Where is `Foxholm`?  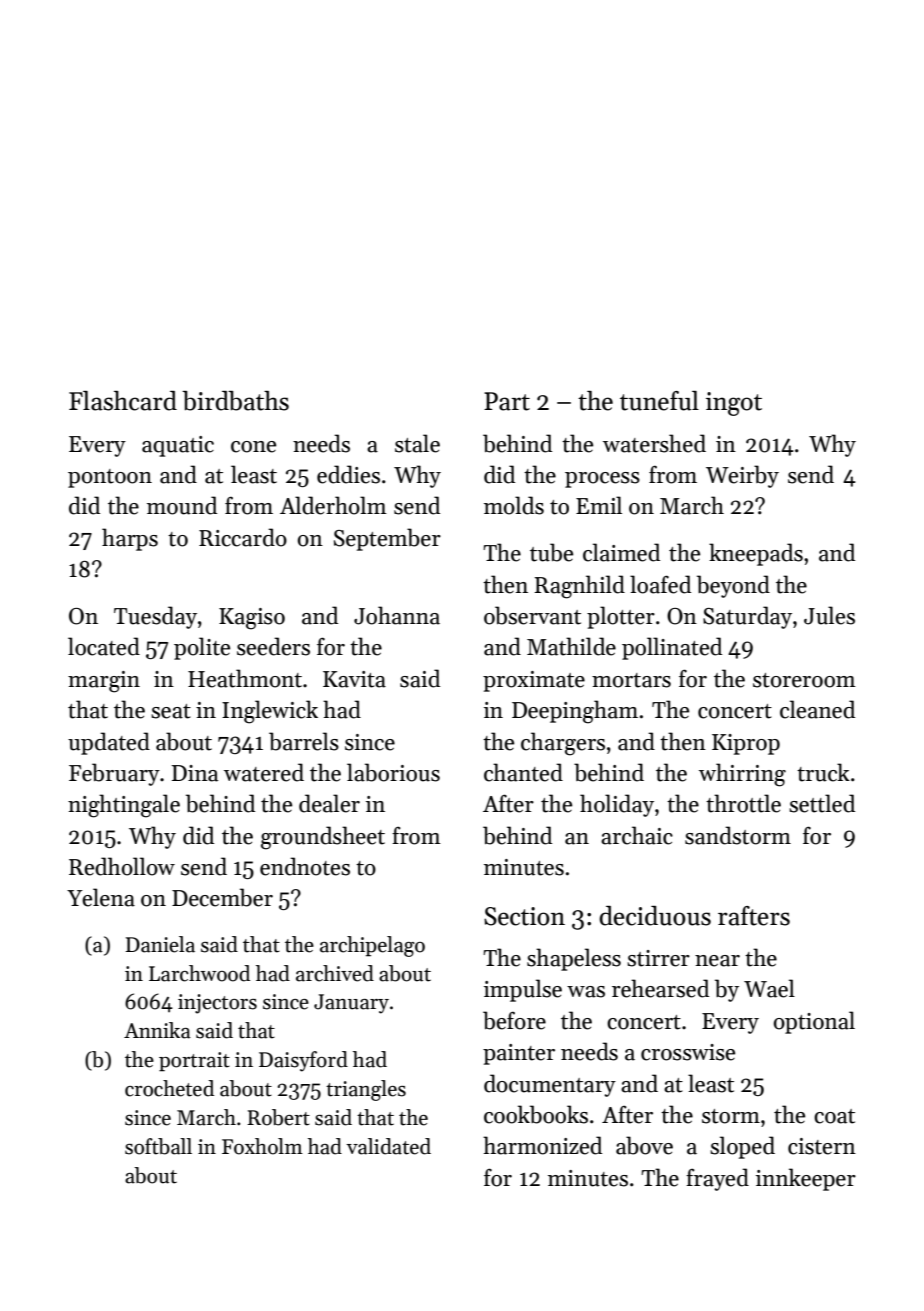 Foxholm is located at coordinates (262, 1146).
